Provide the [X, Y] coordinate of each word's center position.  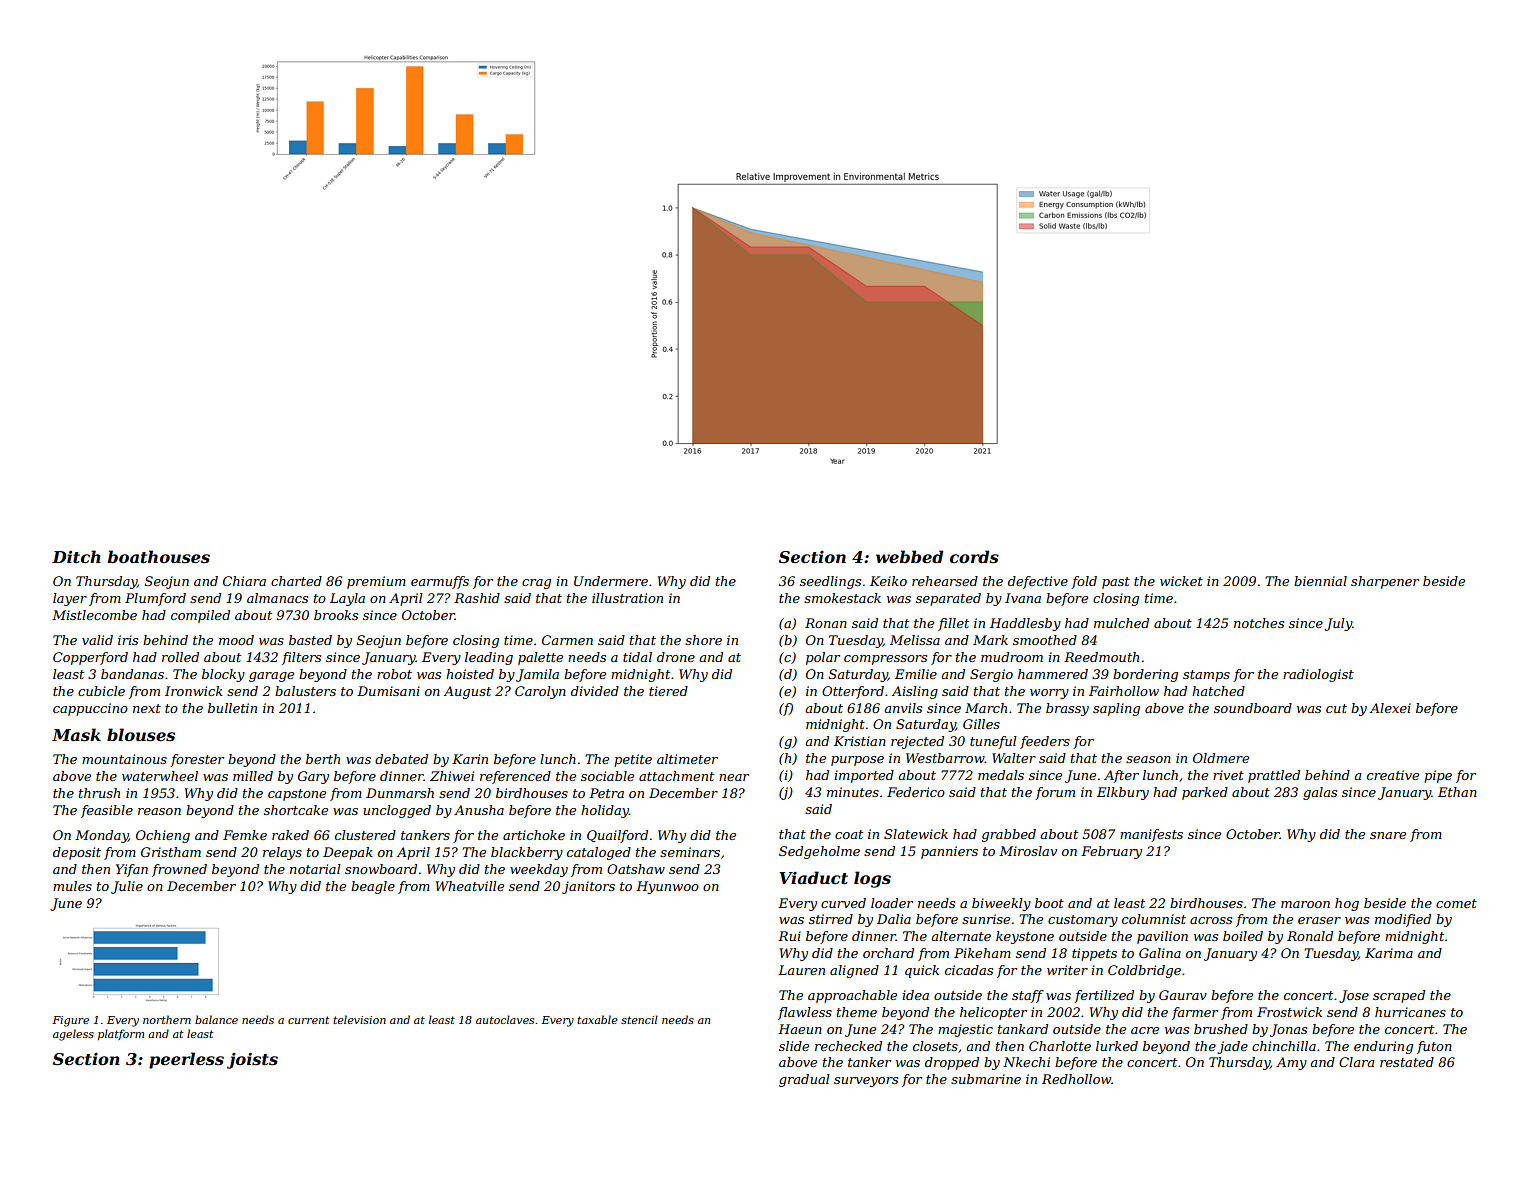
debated [401, 759]
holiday [605, 811]
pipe [1438, 776]
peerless [186, 1060]
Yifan [132, 870]
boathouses [158, 556]
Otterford [853, 692]
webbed [909, 556]
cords [974, 556]
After [1121, 776]
